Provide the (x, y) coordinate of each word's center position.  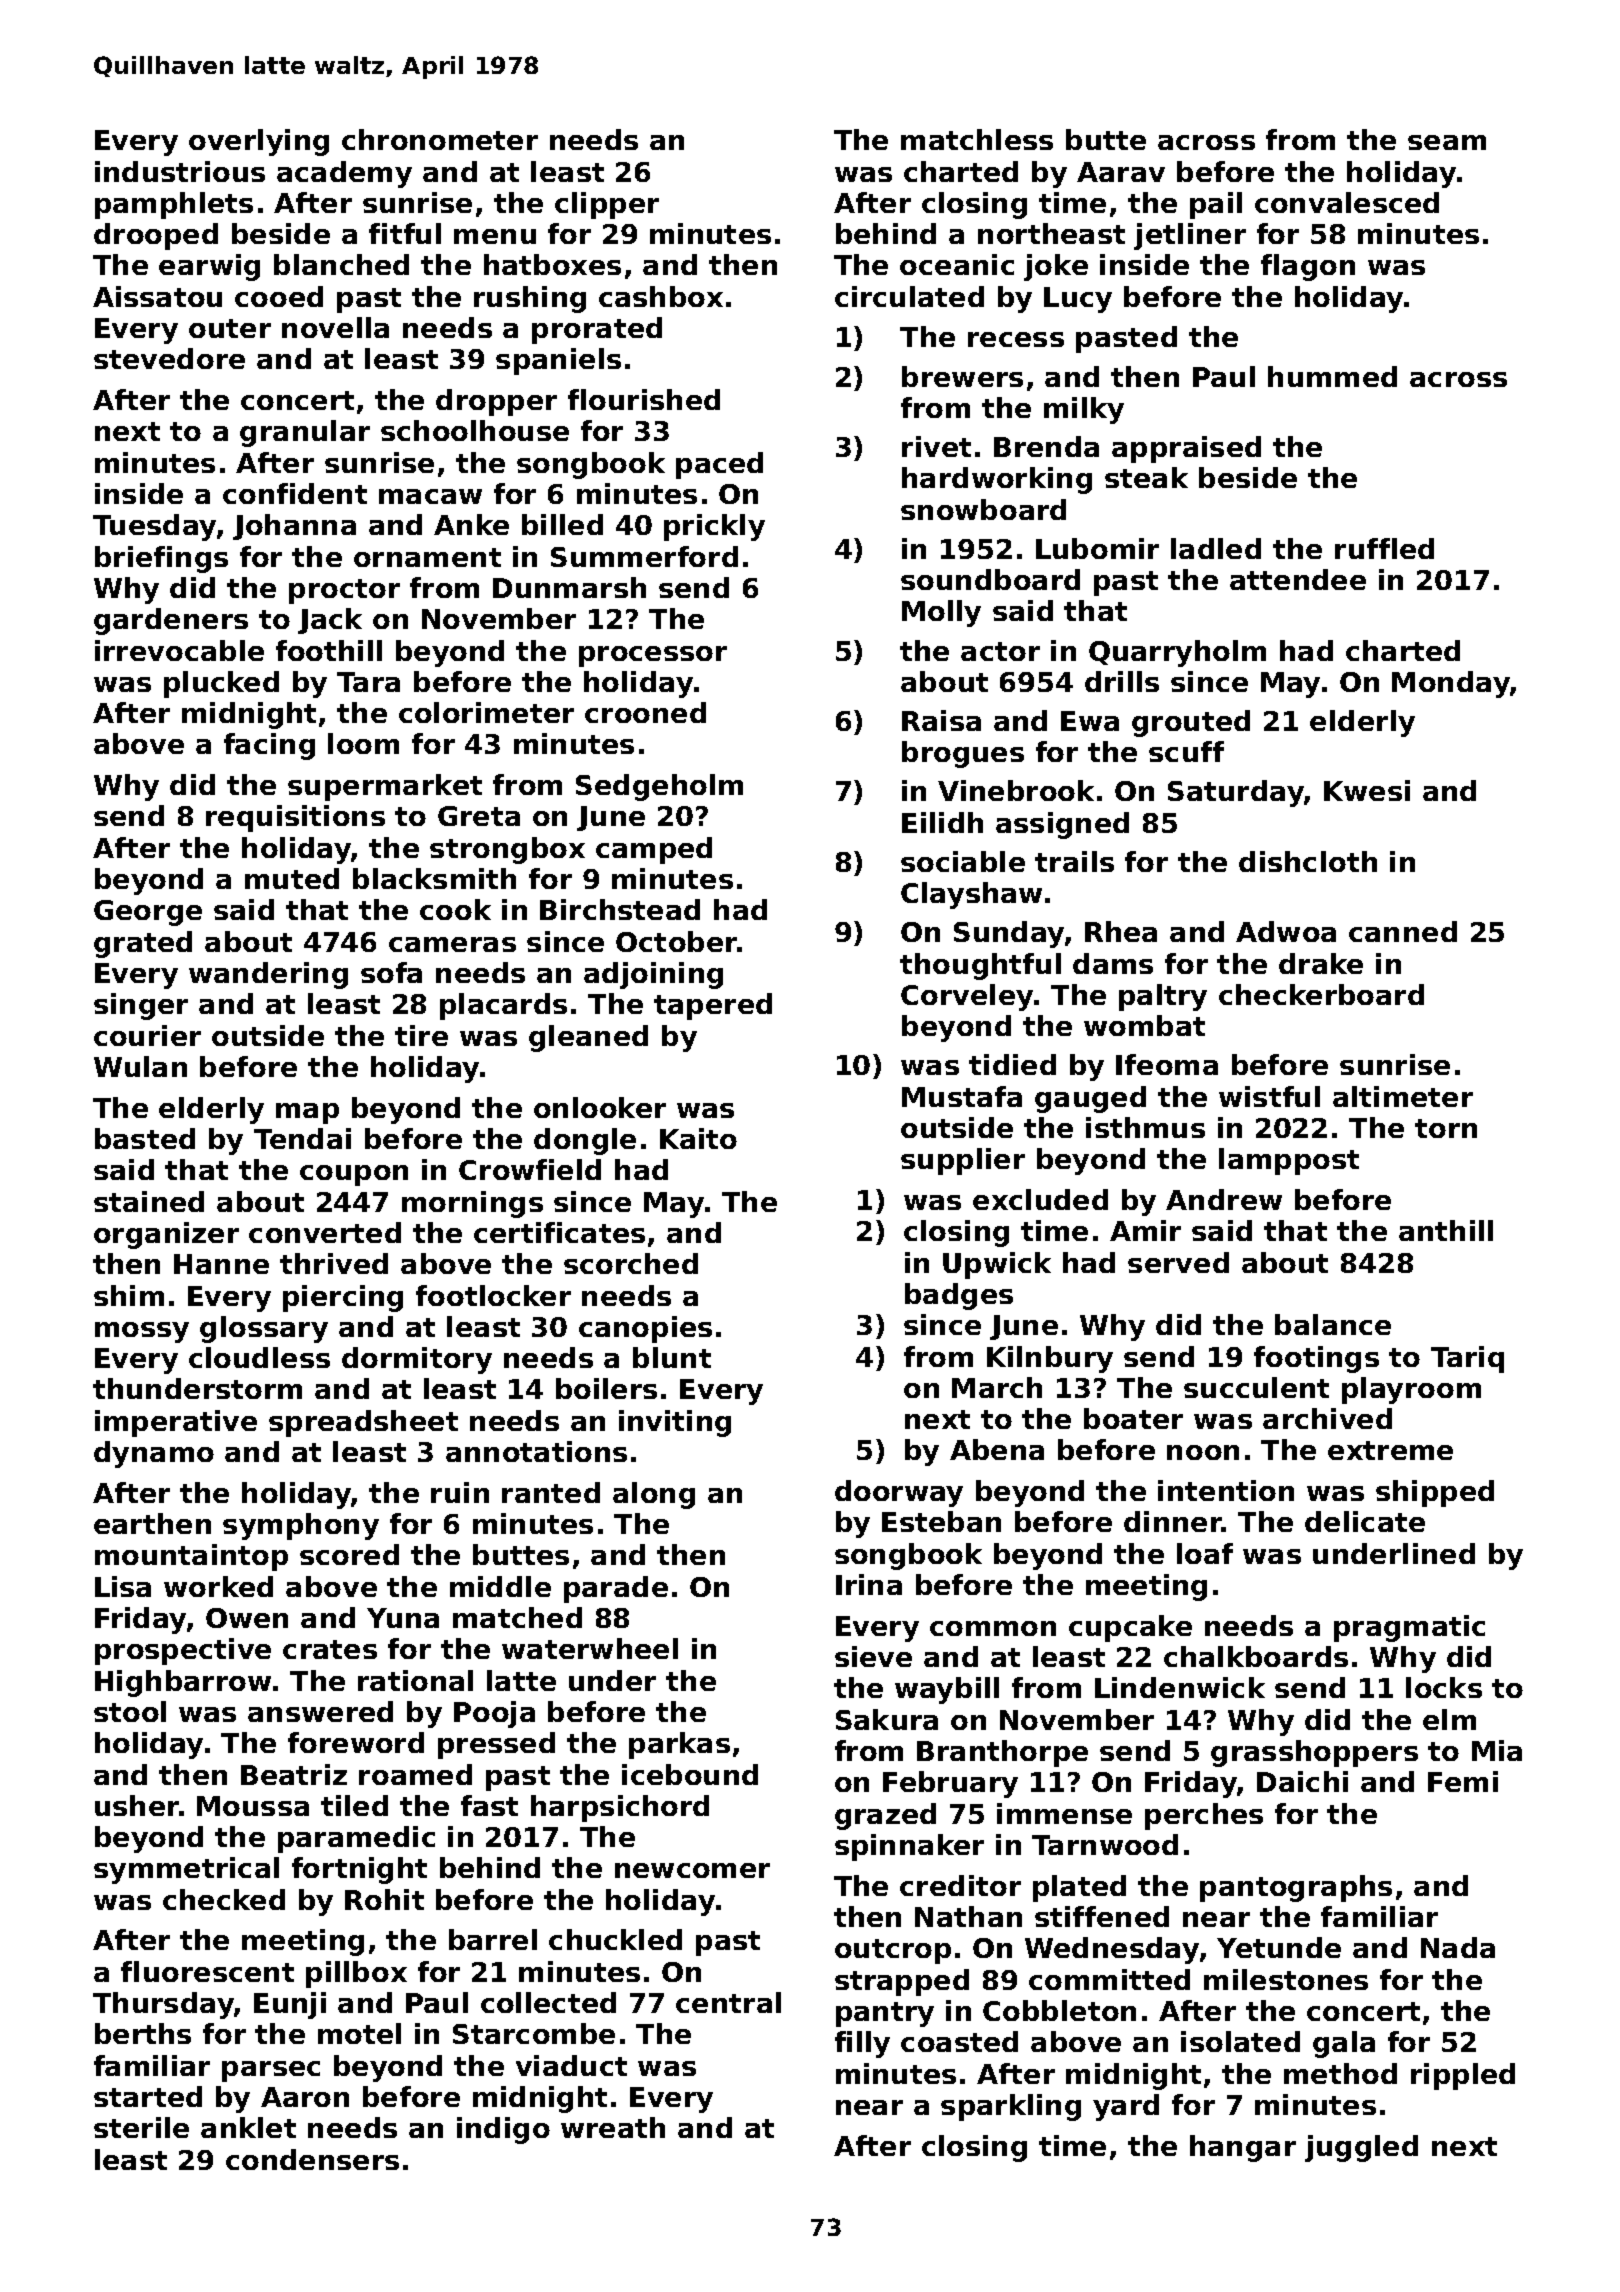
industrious (180, 171)
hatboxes (552, 264)
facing (269, 746)
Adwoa (1286, 931)
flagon (1308, 267)
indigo (503, 2130)
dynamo (154, 1454)
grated (143, 944)
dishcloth (1308, 861)
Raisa (941, 720)
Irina (869, 1584)
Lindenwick (1180, 1687)
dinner (1173, 1521)
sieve (873, 1656)
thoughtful (980, 966)
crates (330, 1649)
